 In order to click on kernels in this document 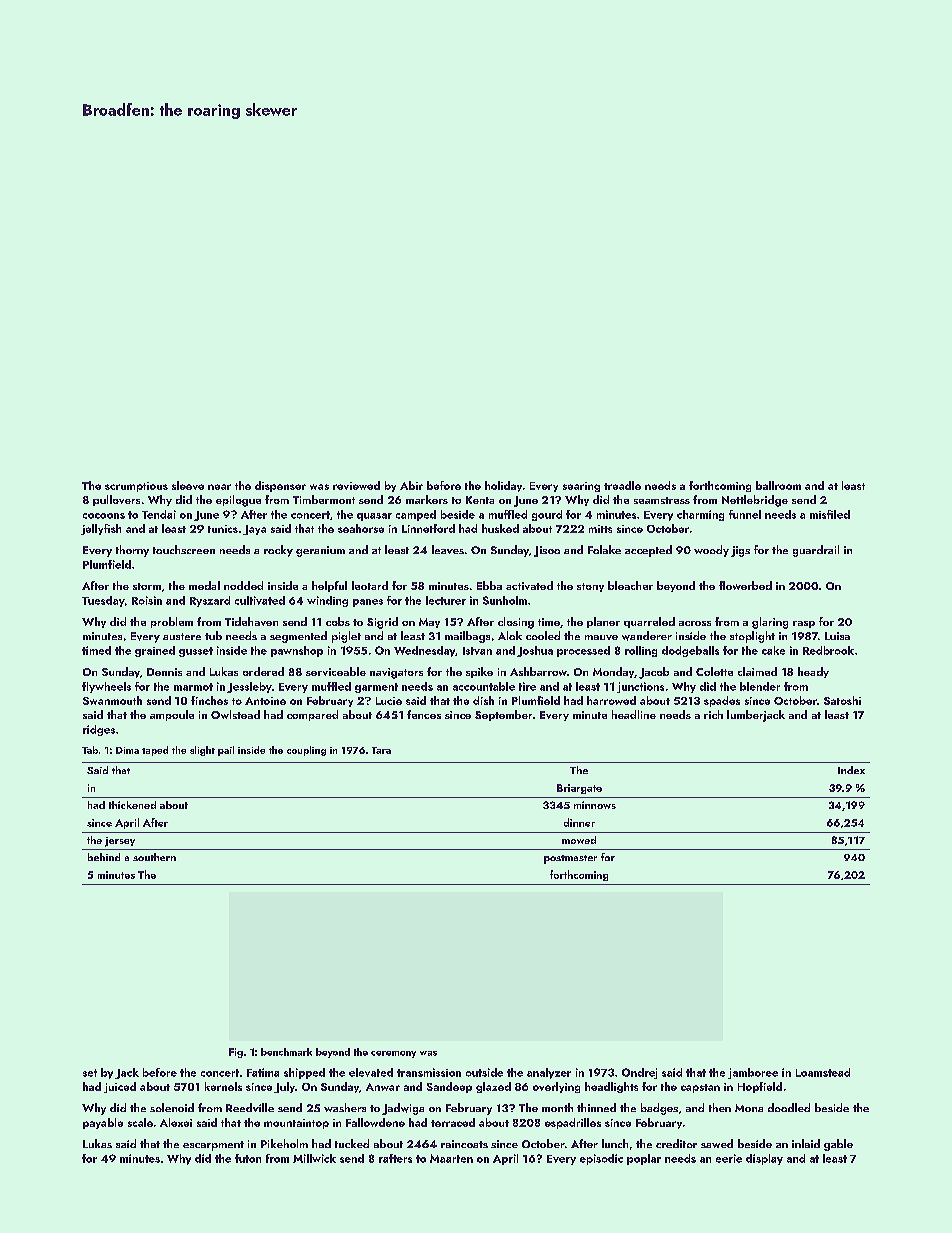, I will do `click(223, 1086)`.
